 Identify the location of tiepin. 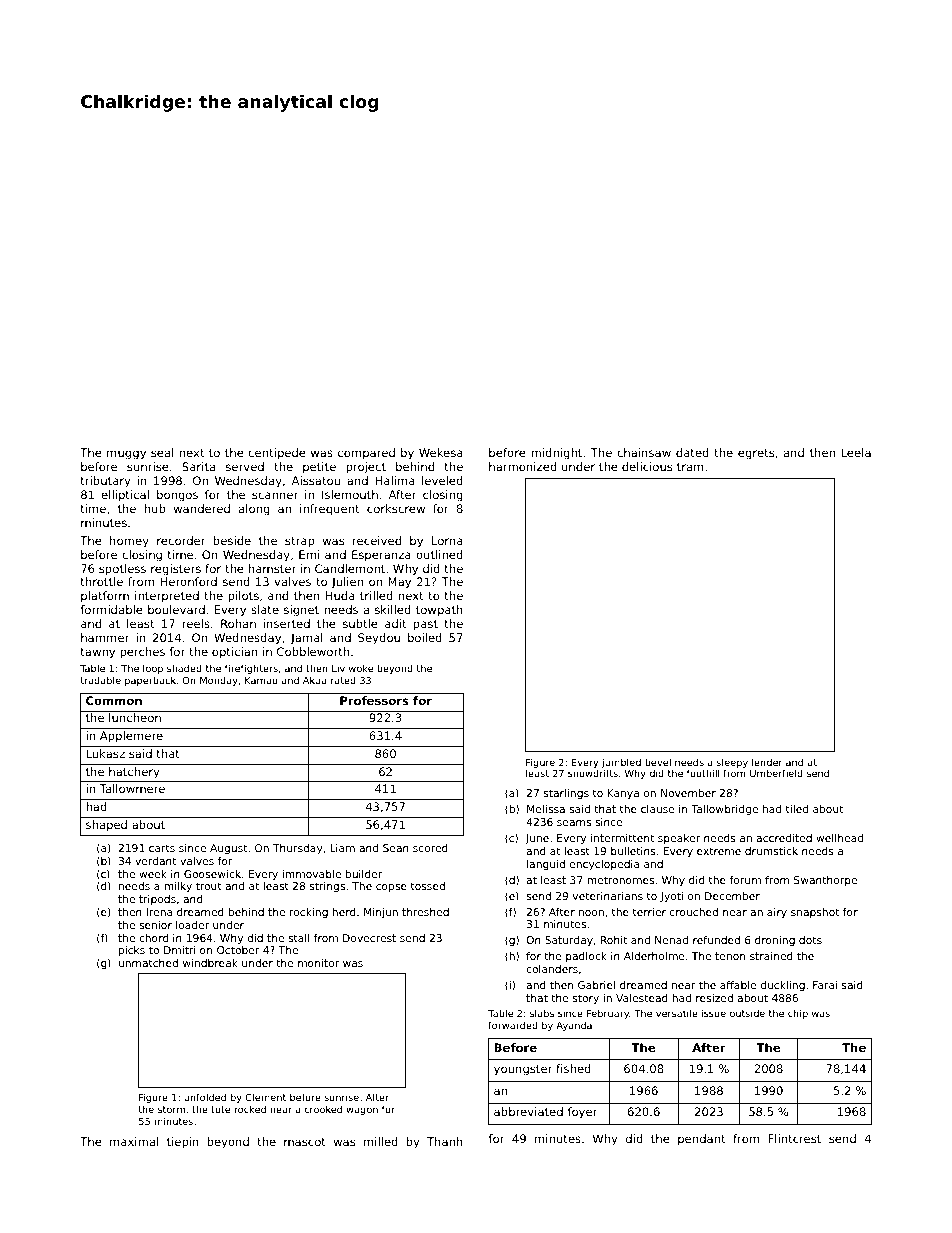
(183, 1143).
